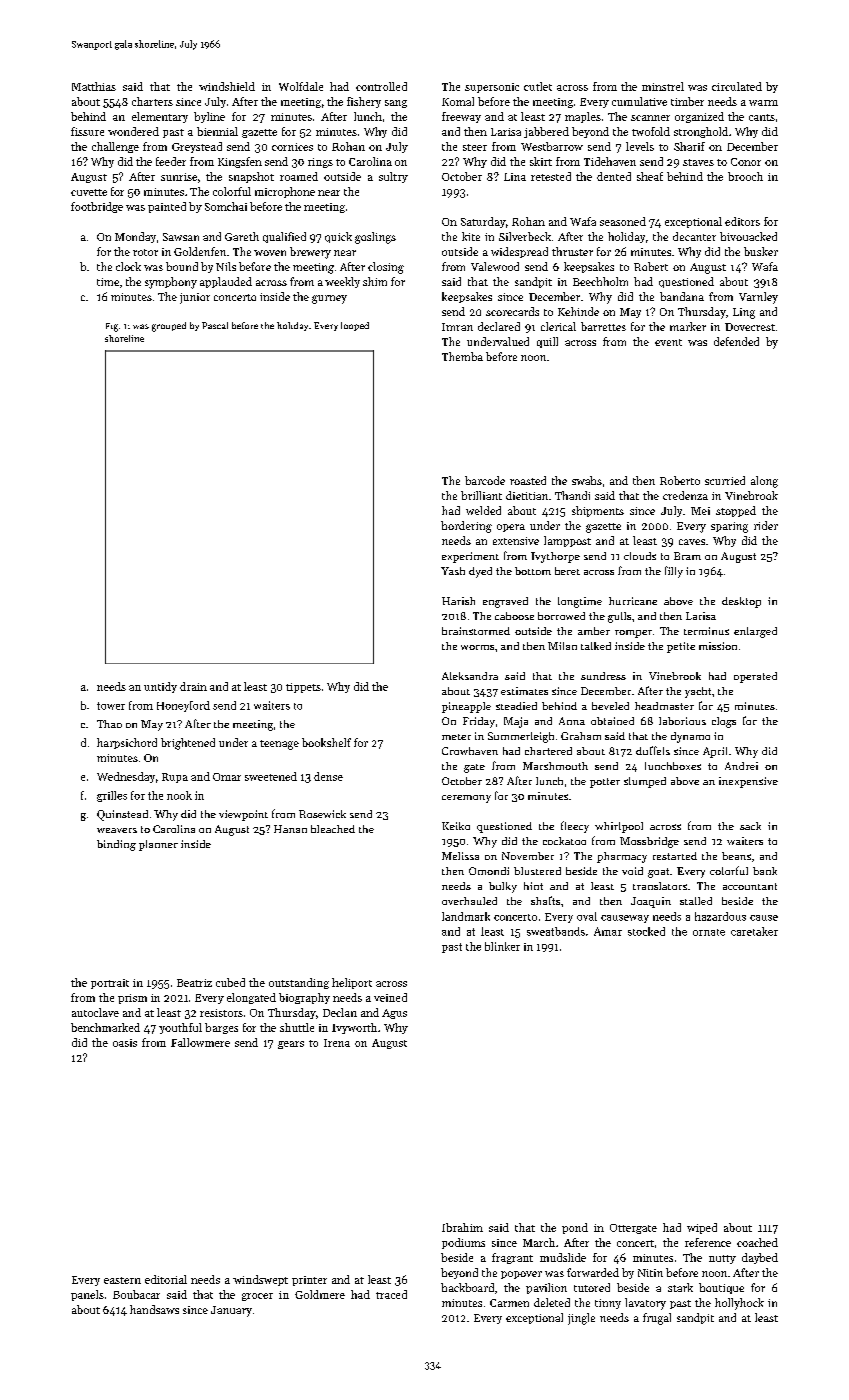 The width and height of the screenshot is (849, 1400). Describe the element at coordinates (297, 1027) in the screenshot. I see `shuttle` at that location.
